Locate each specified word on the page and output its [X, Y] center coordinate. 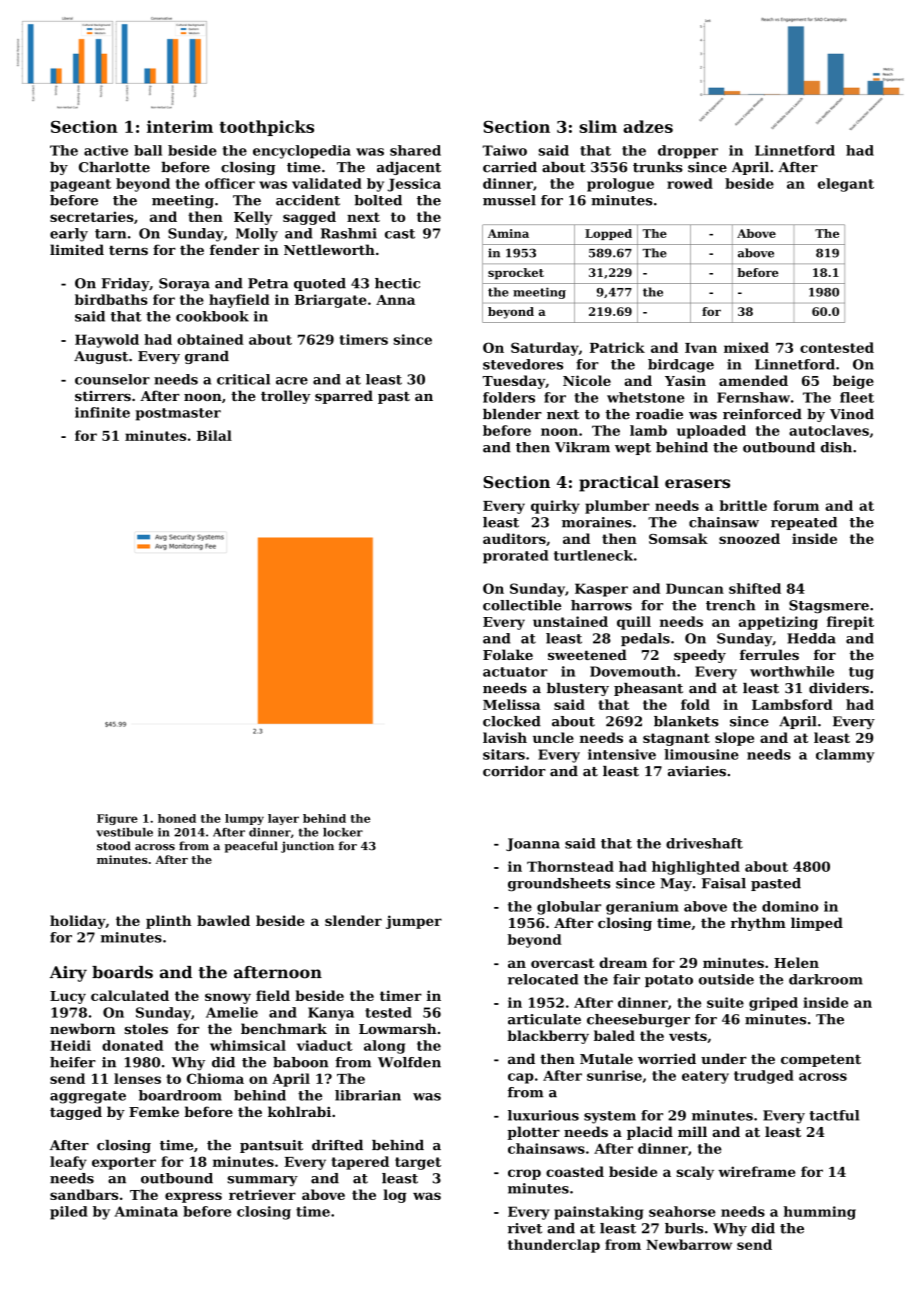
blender [512, 414]
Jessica [414, 185]
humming [820, 1213]
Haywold [107, 341]
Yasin [685, 380]
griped [773, 1004]
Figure [117, 819]
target [418, 1163]
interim [180, 126]
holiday [78, 922]
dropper [688, 152]
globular [569, 908]
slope [734, 739]
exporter [124, 1163]
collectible [522, 605]
